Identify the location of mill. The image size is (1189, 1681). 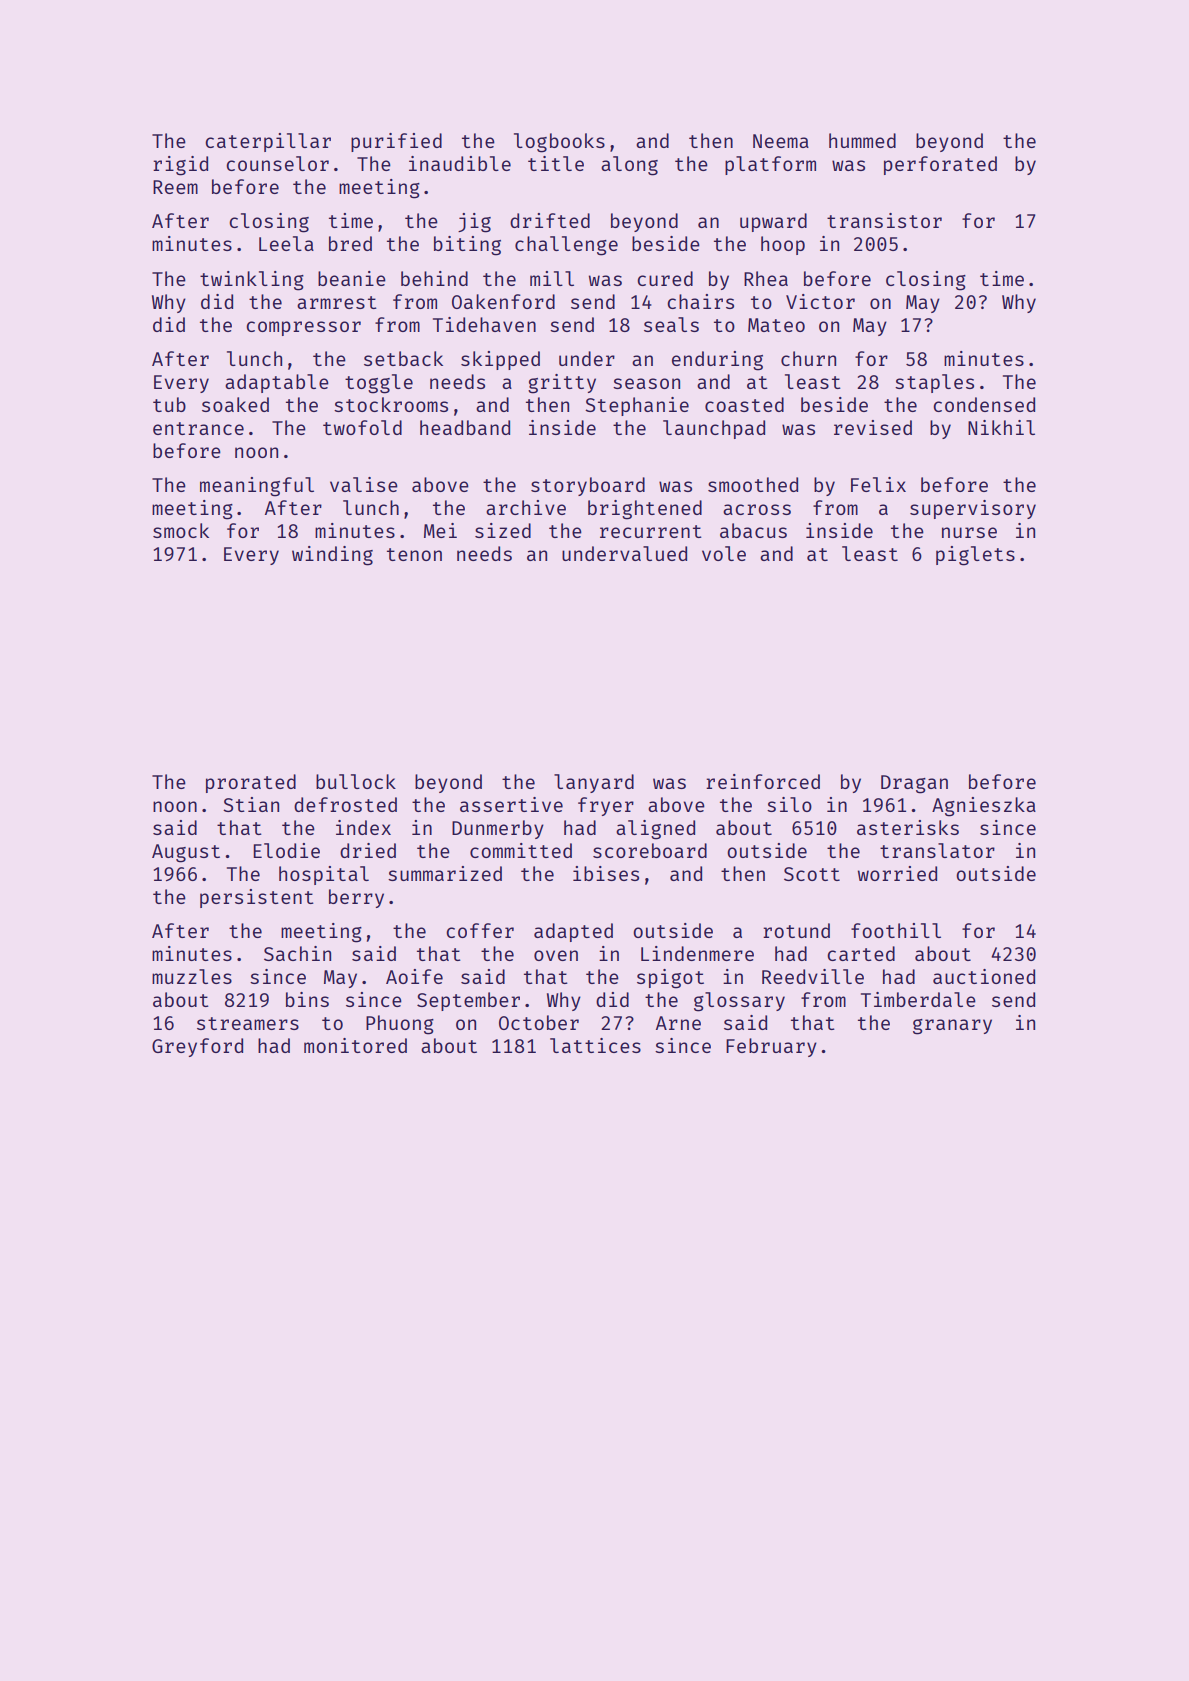
(552, 278).
